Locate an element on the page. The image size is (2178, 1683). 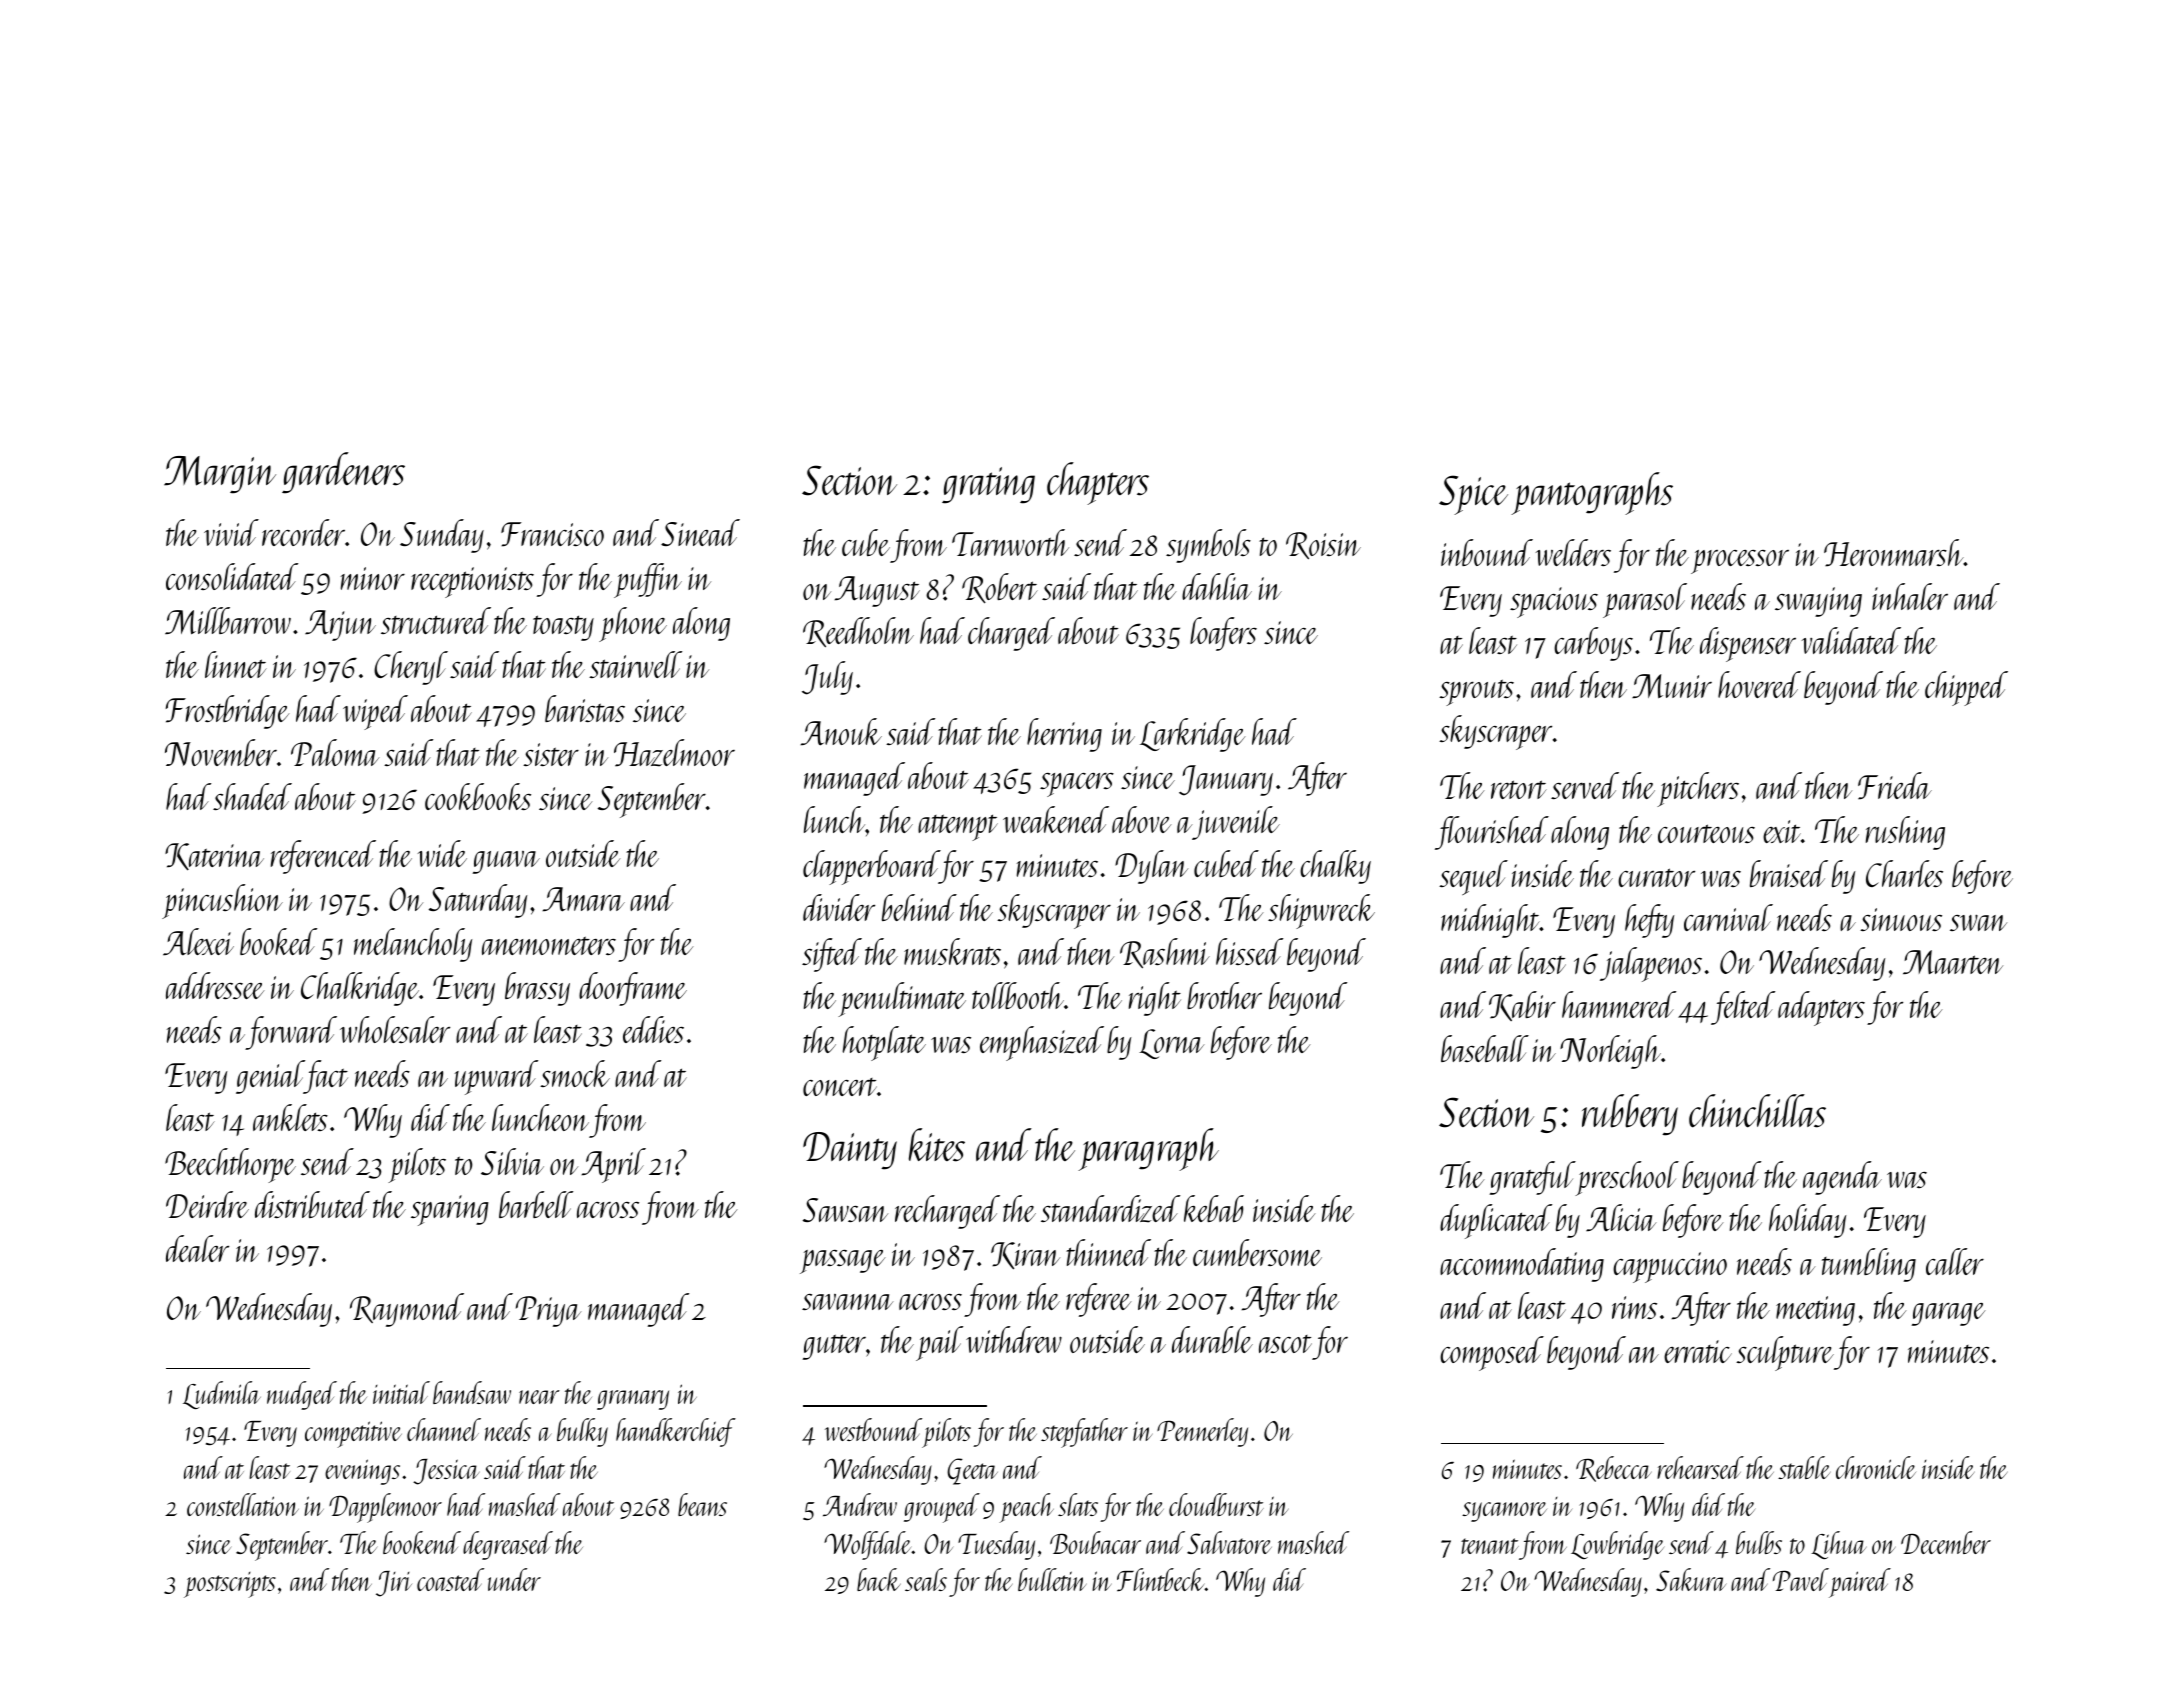
dealer is located at coordinates (197, 1248).
